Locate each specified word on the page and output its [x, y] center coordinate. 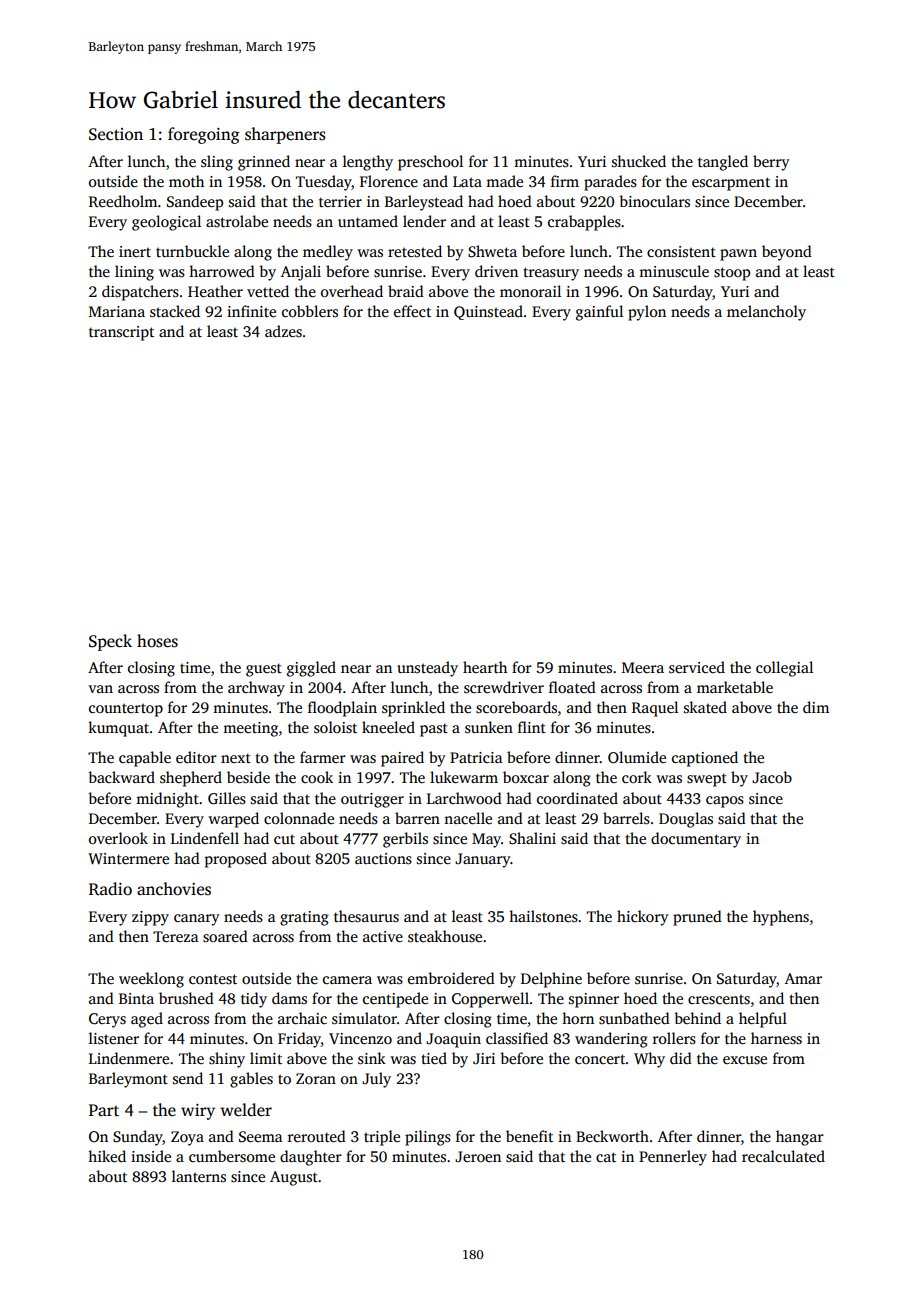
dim [816, 707]
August [294, 1178]
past [434, 730]
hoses [157, 641]
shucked [639, 161]
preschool [430, 163]
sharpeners [285, 135]
